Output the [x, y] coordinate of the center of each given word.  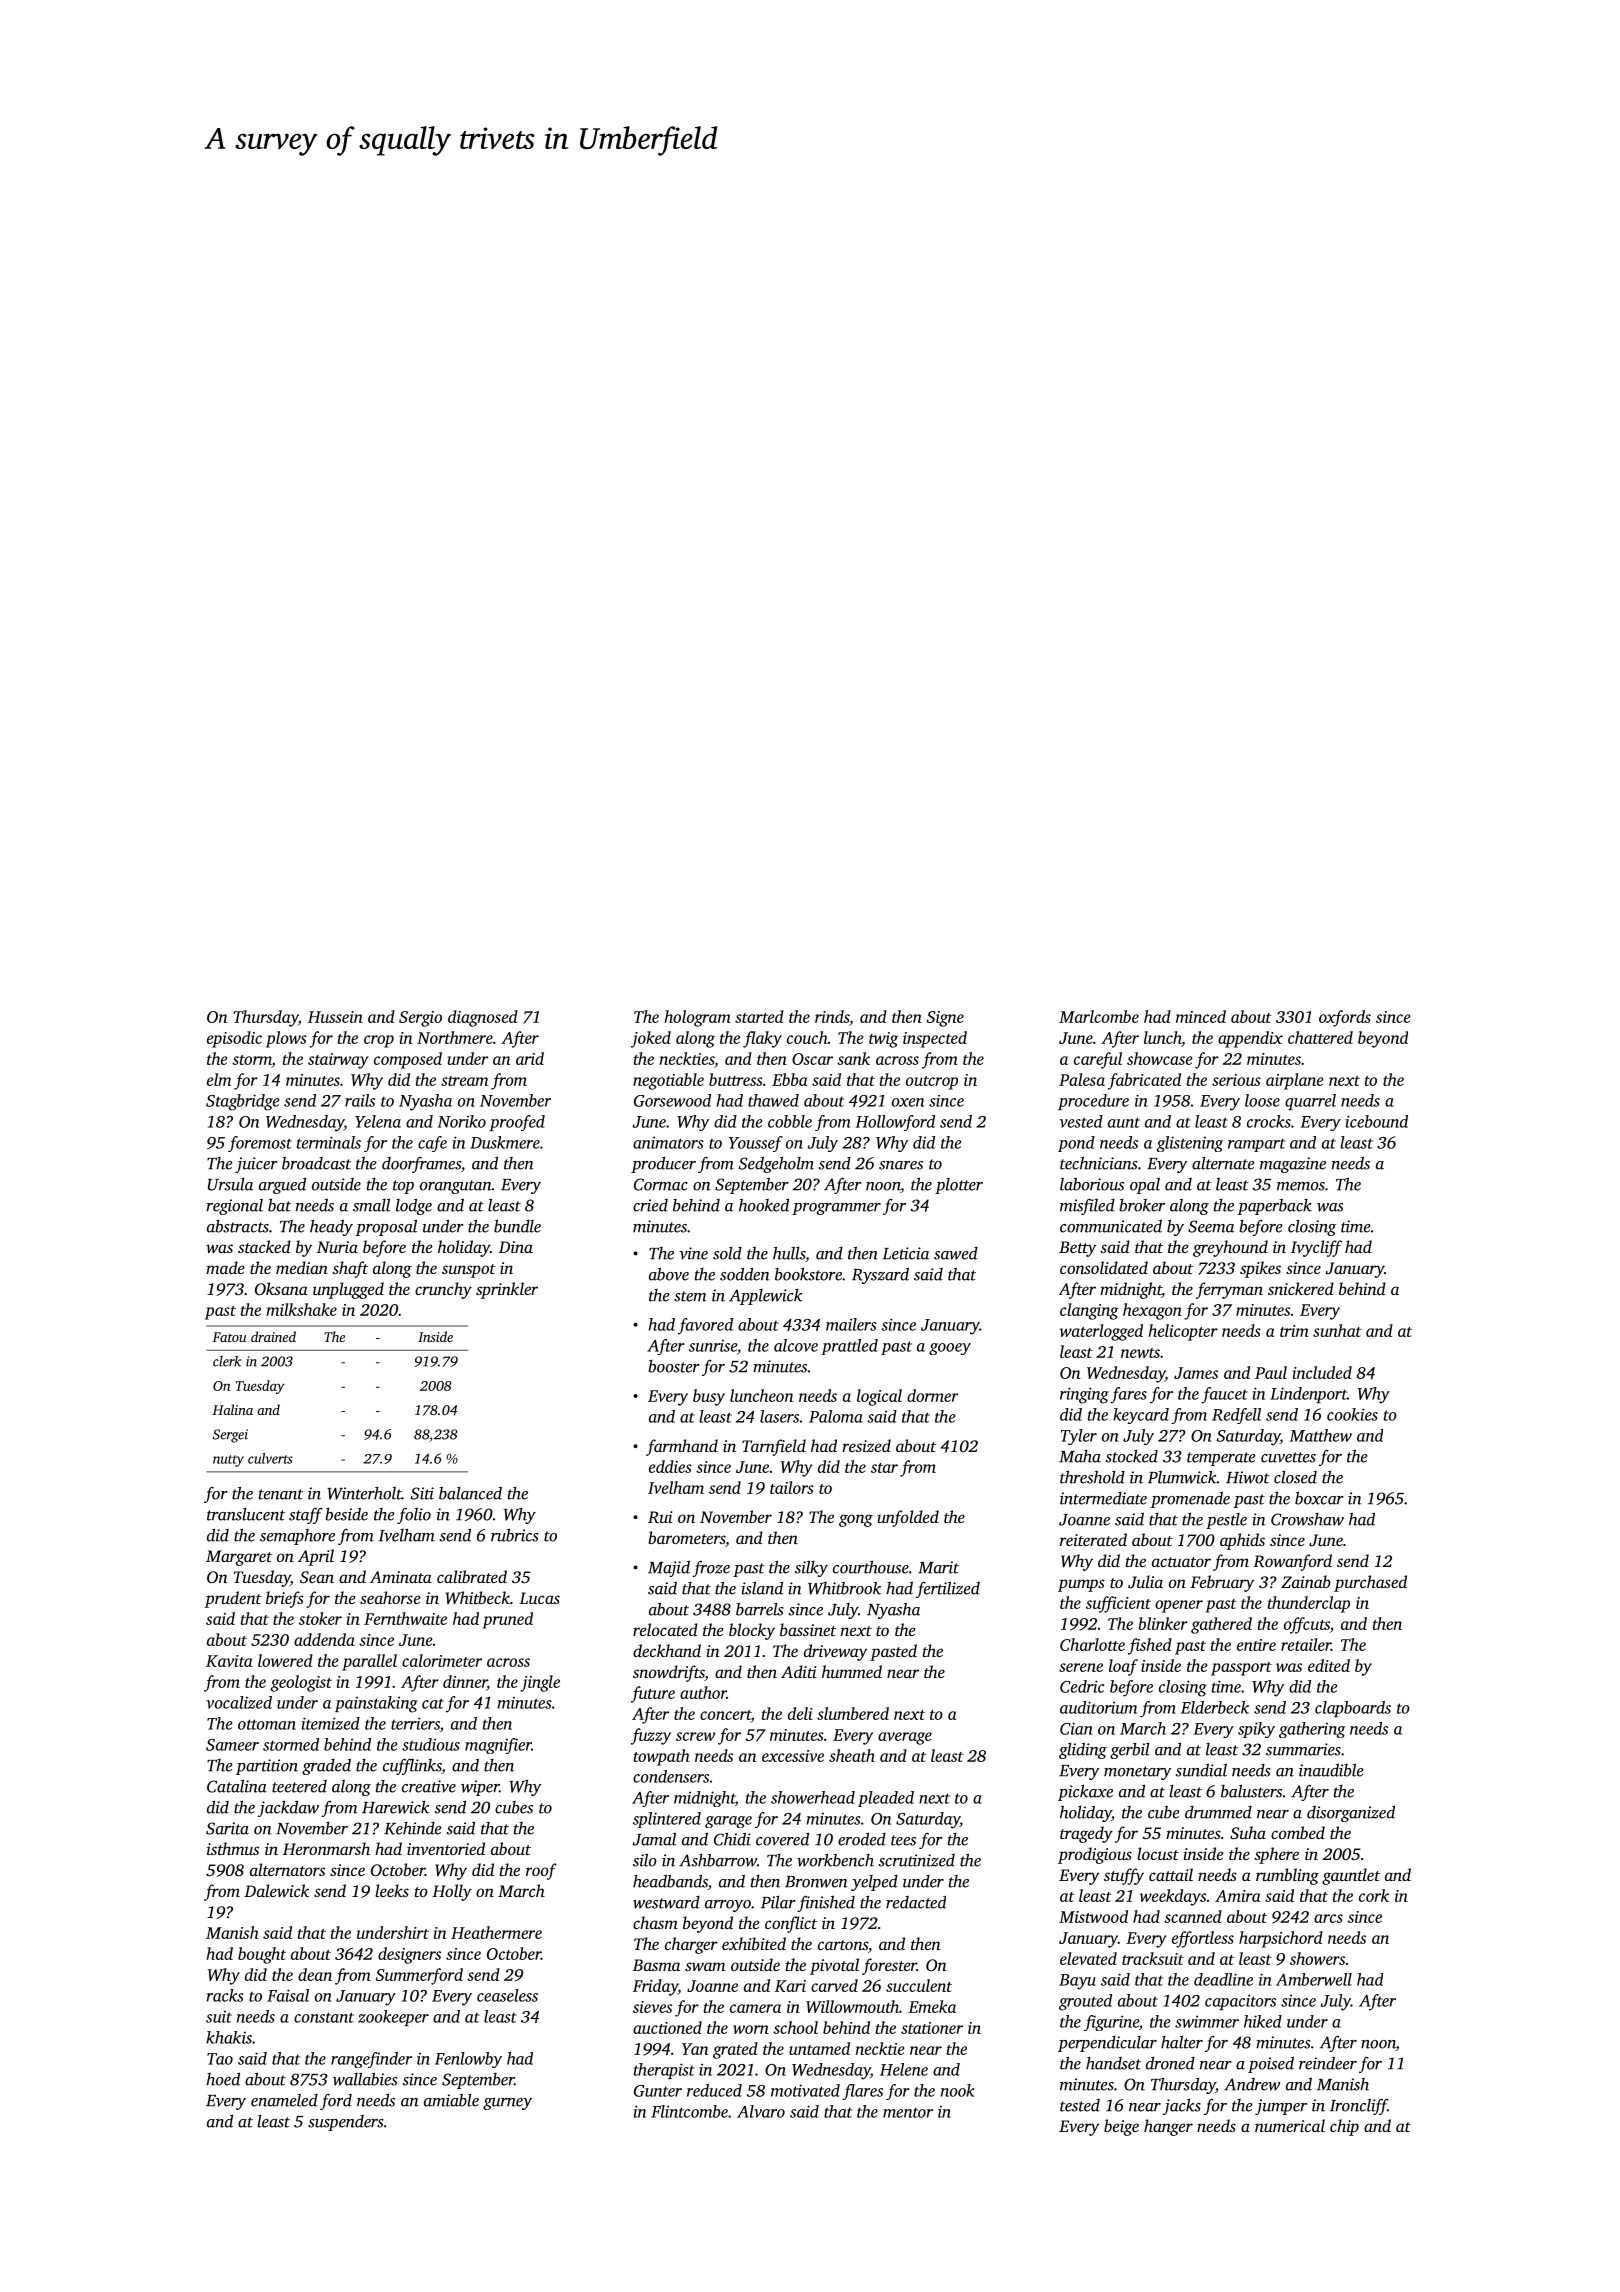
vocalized [239, 1702]
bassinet [808, 1629]
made [225, 1267]
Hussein [335, 1017]
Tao [220, 2059]
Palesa [1082, 1079]
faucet [1224, 1395]
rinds [832, 1016]
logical [879, 1397]
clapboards [1353, 1709]
